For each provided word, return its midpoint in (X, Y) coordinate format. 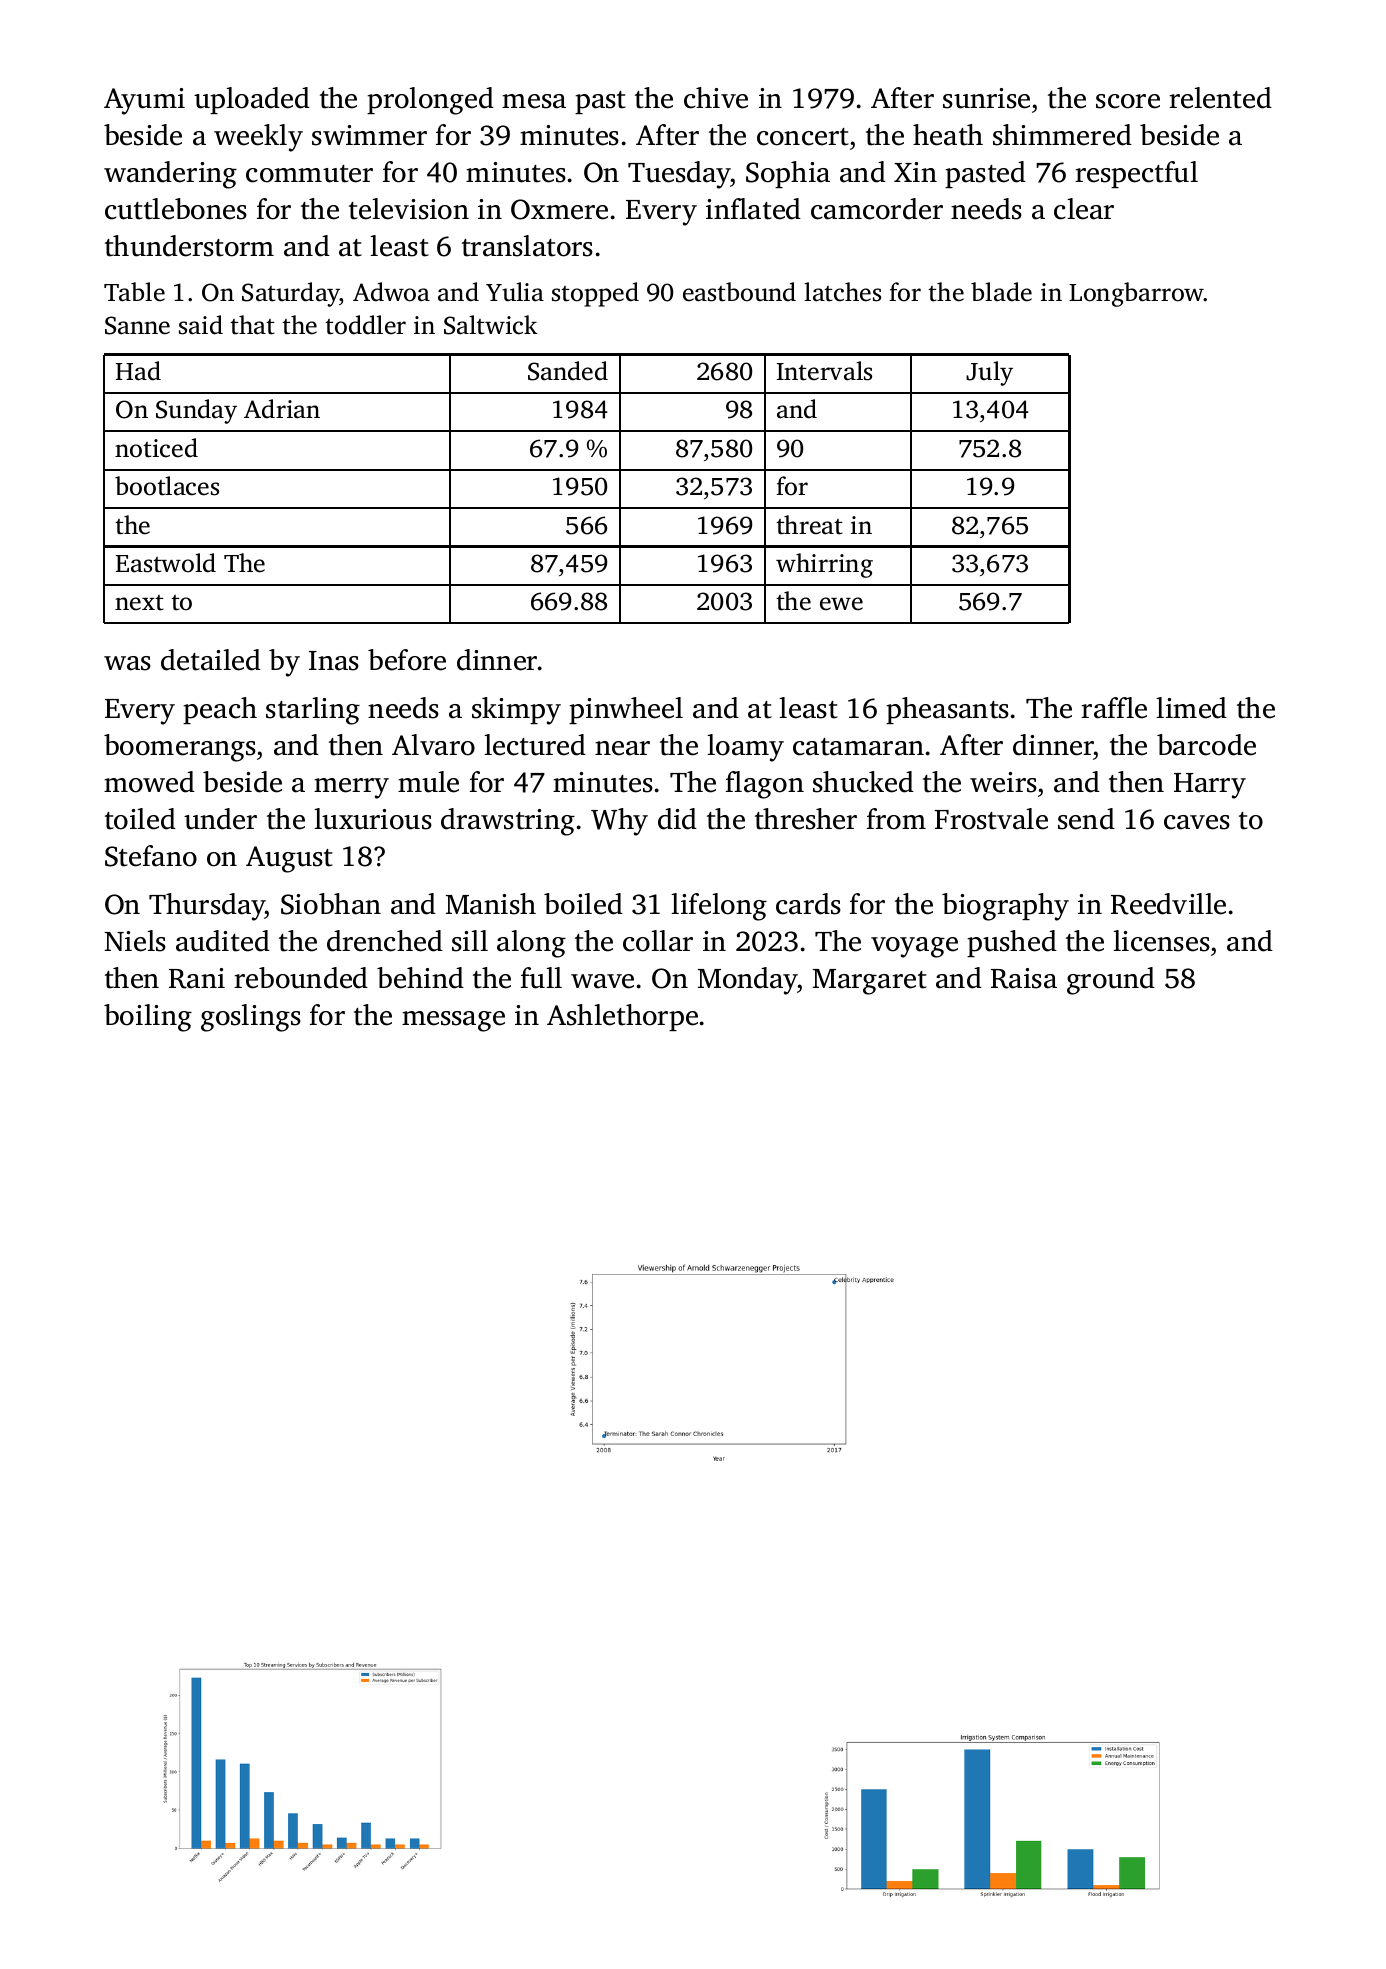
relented (1220, 98)
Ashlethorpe (622, 1017)
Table (134, 292)
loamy (746, 748)
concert (803, 137)
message (453, 1021)
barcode (1206, 745)
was (127, 663)
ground (1111, 981)
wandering (170, 175)
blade (1001, 292)
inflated (753, 209)
